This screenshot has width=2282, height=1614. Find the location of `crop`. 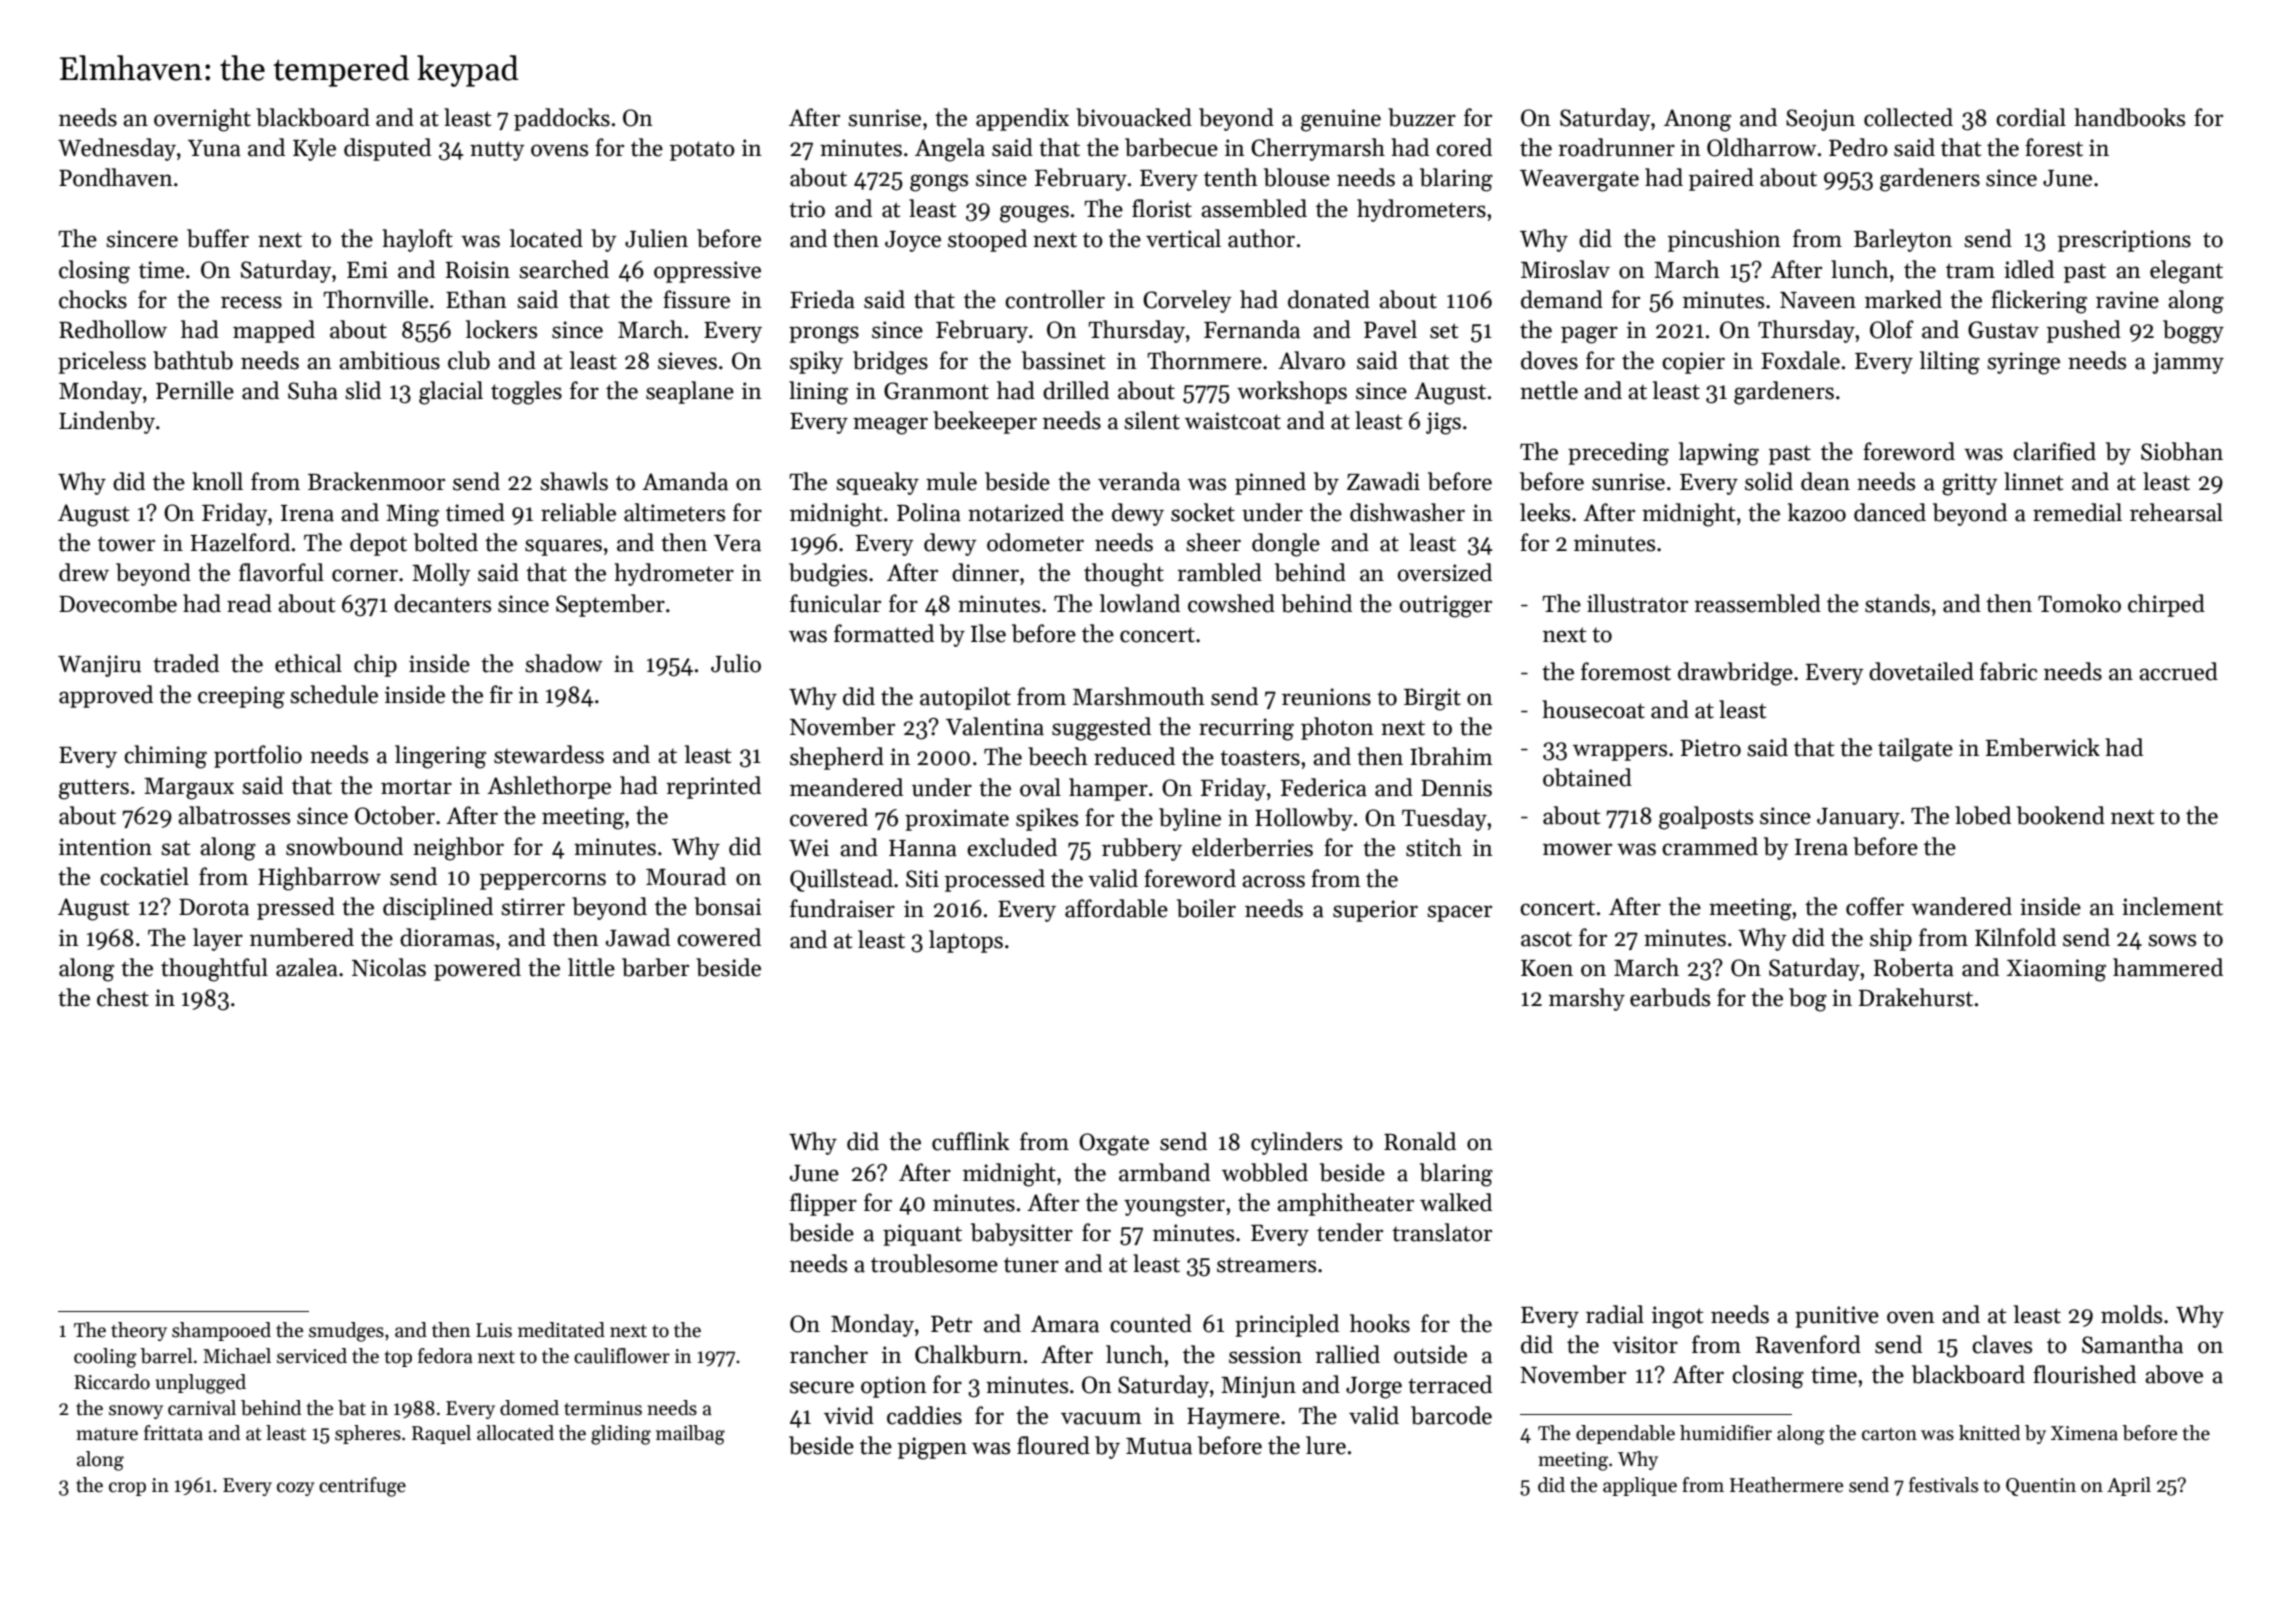

crop is located at coordinates (127, 1489).
